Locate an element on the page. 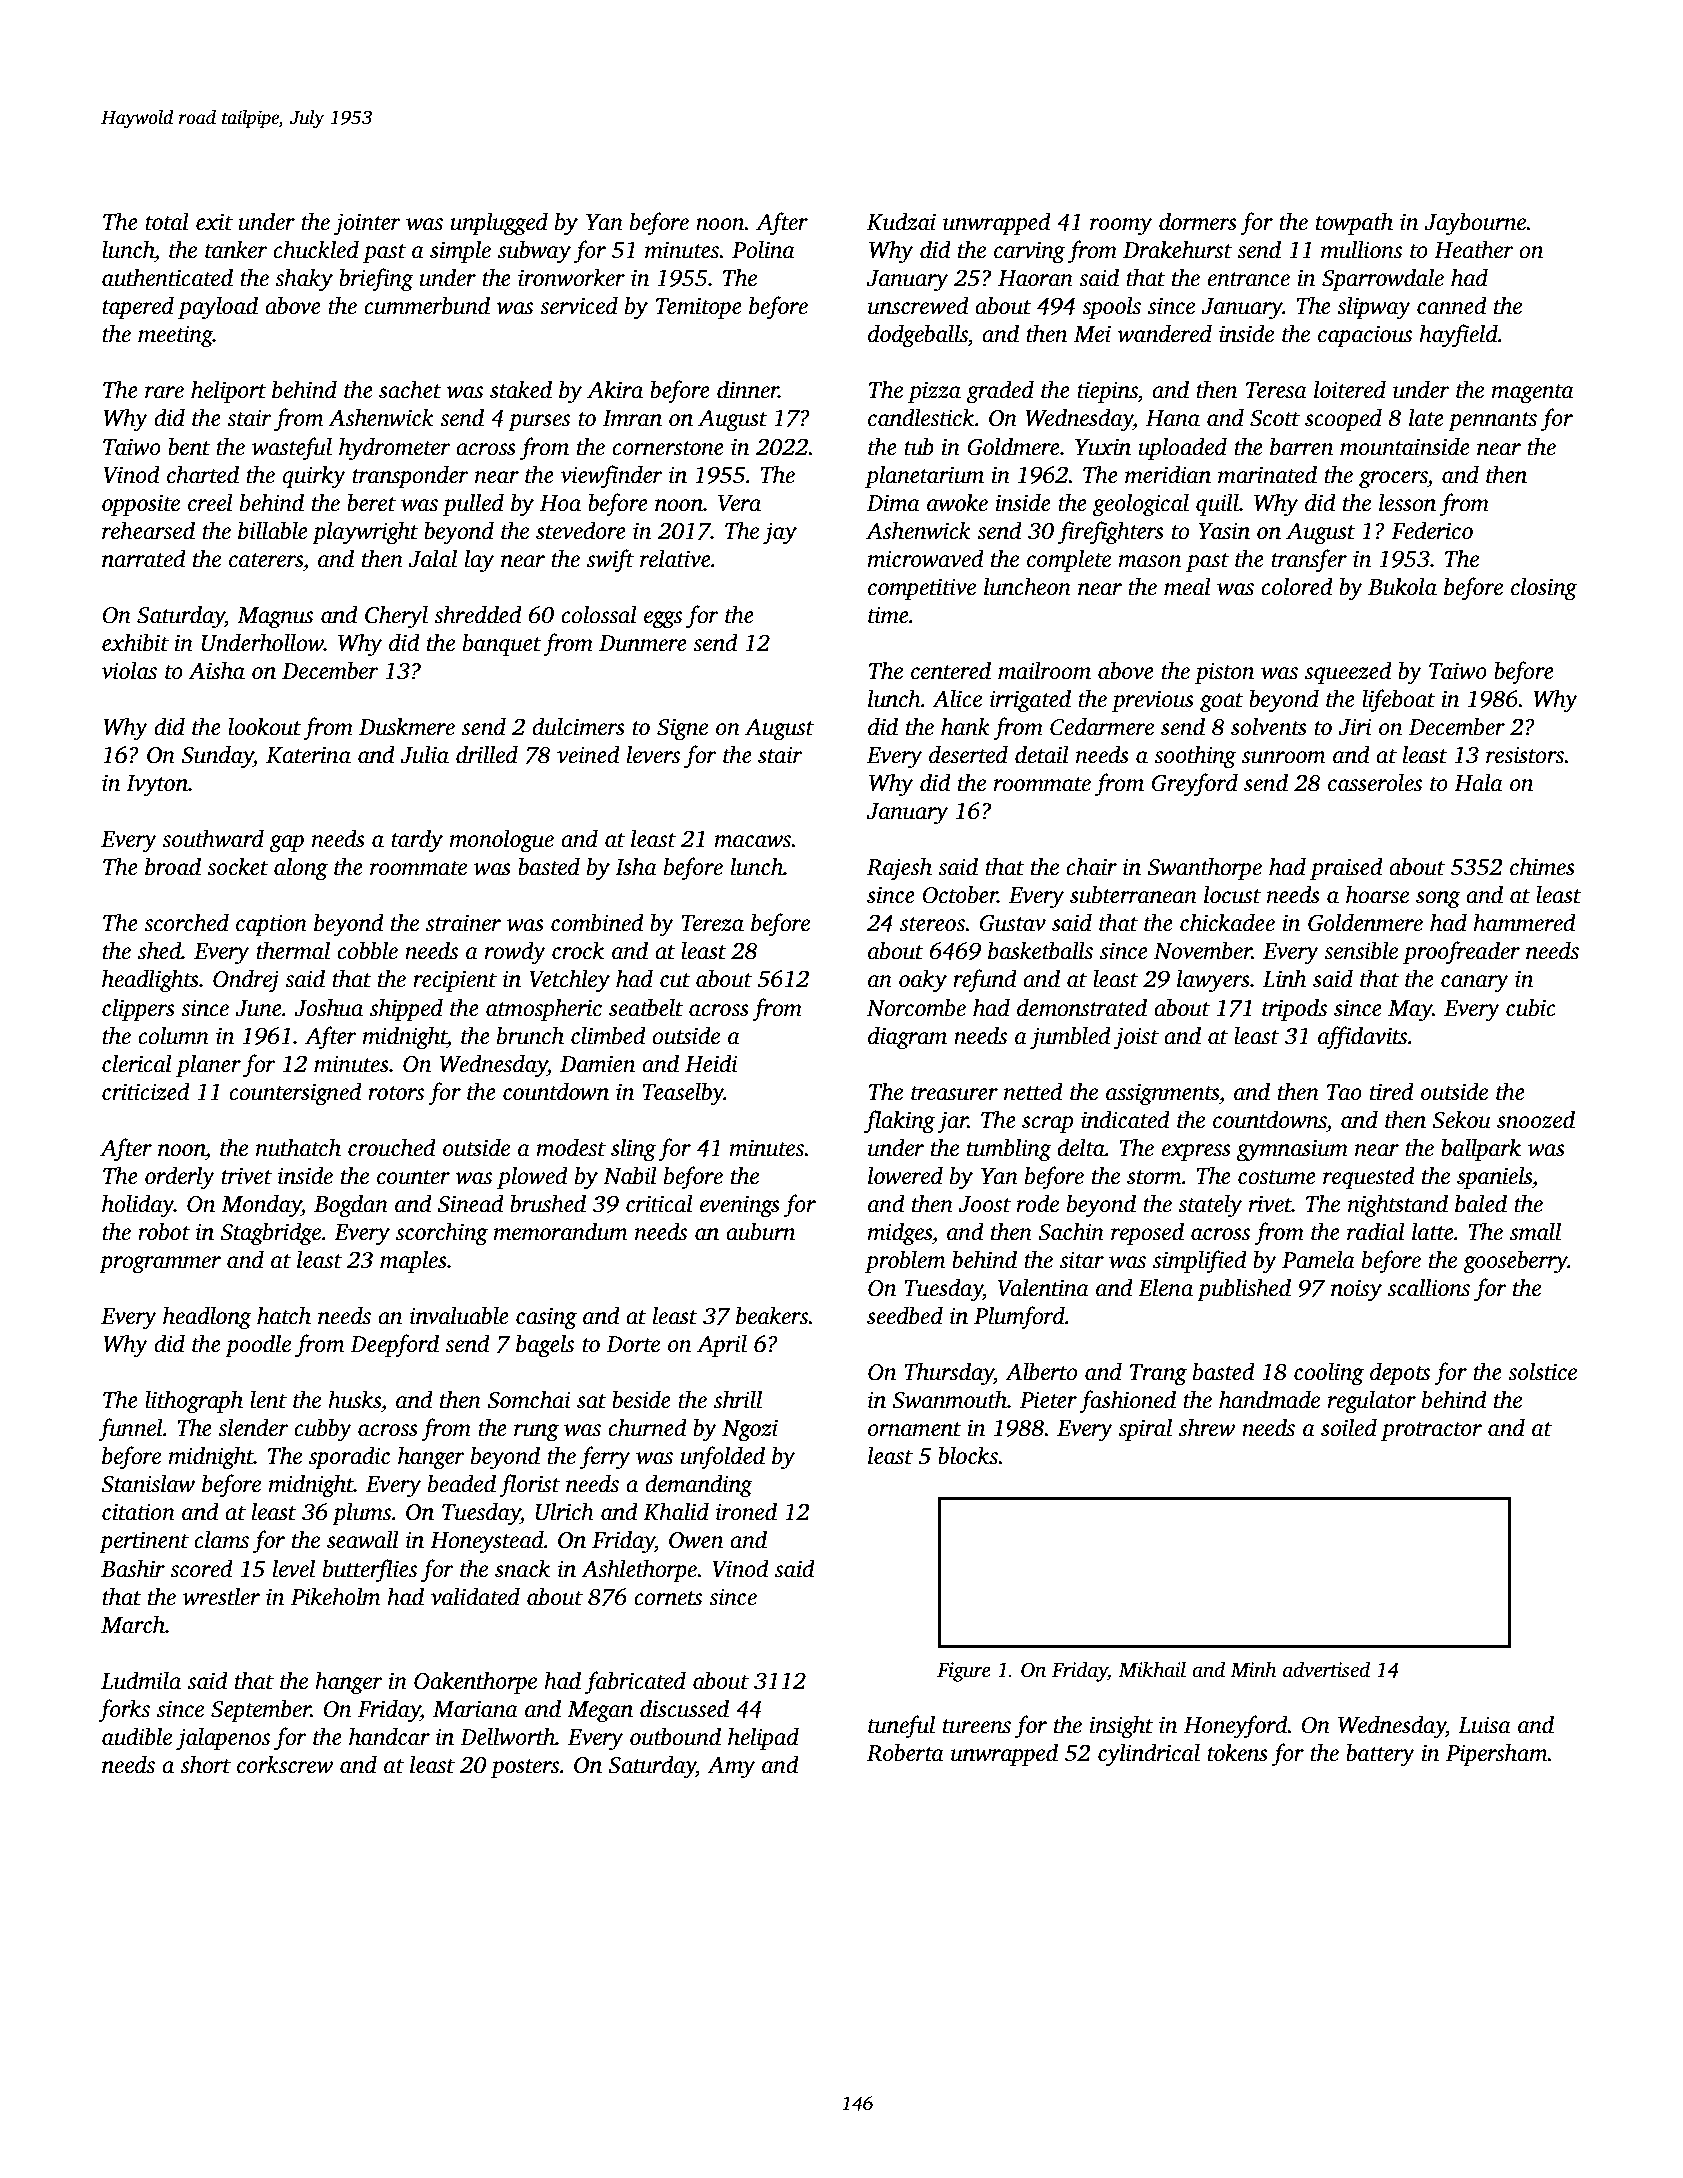 The height and width of the document is (2178, 1683). cubic is located at coordinates (1531, 1007).
